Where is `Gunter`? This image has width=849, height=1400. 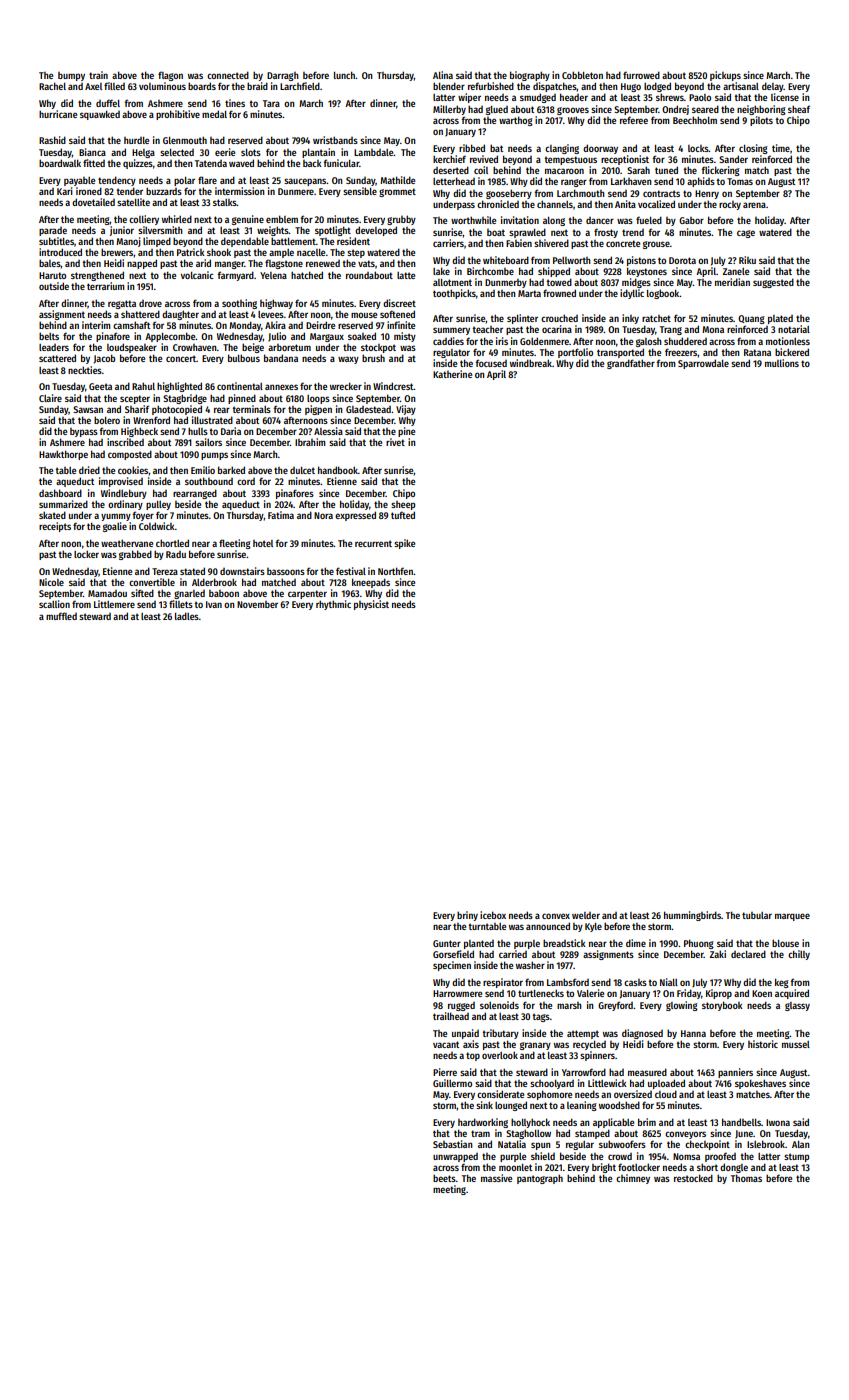
Gunter is located at coordinates (447, 943).
